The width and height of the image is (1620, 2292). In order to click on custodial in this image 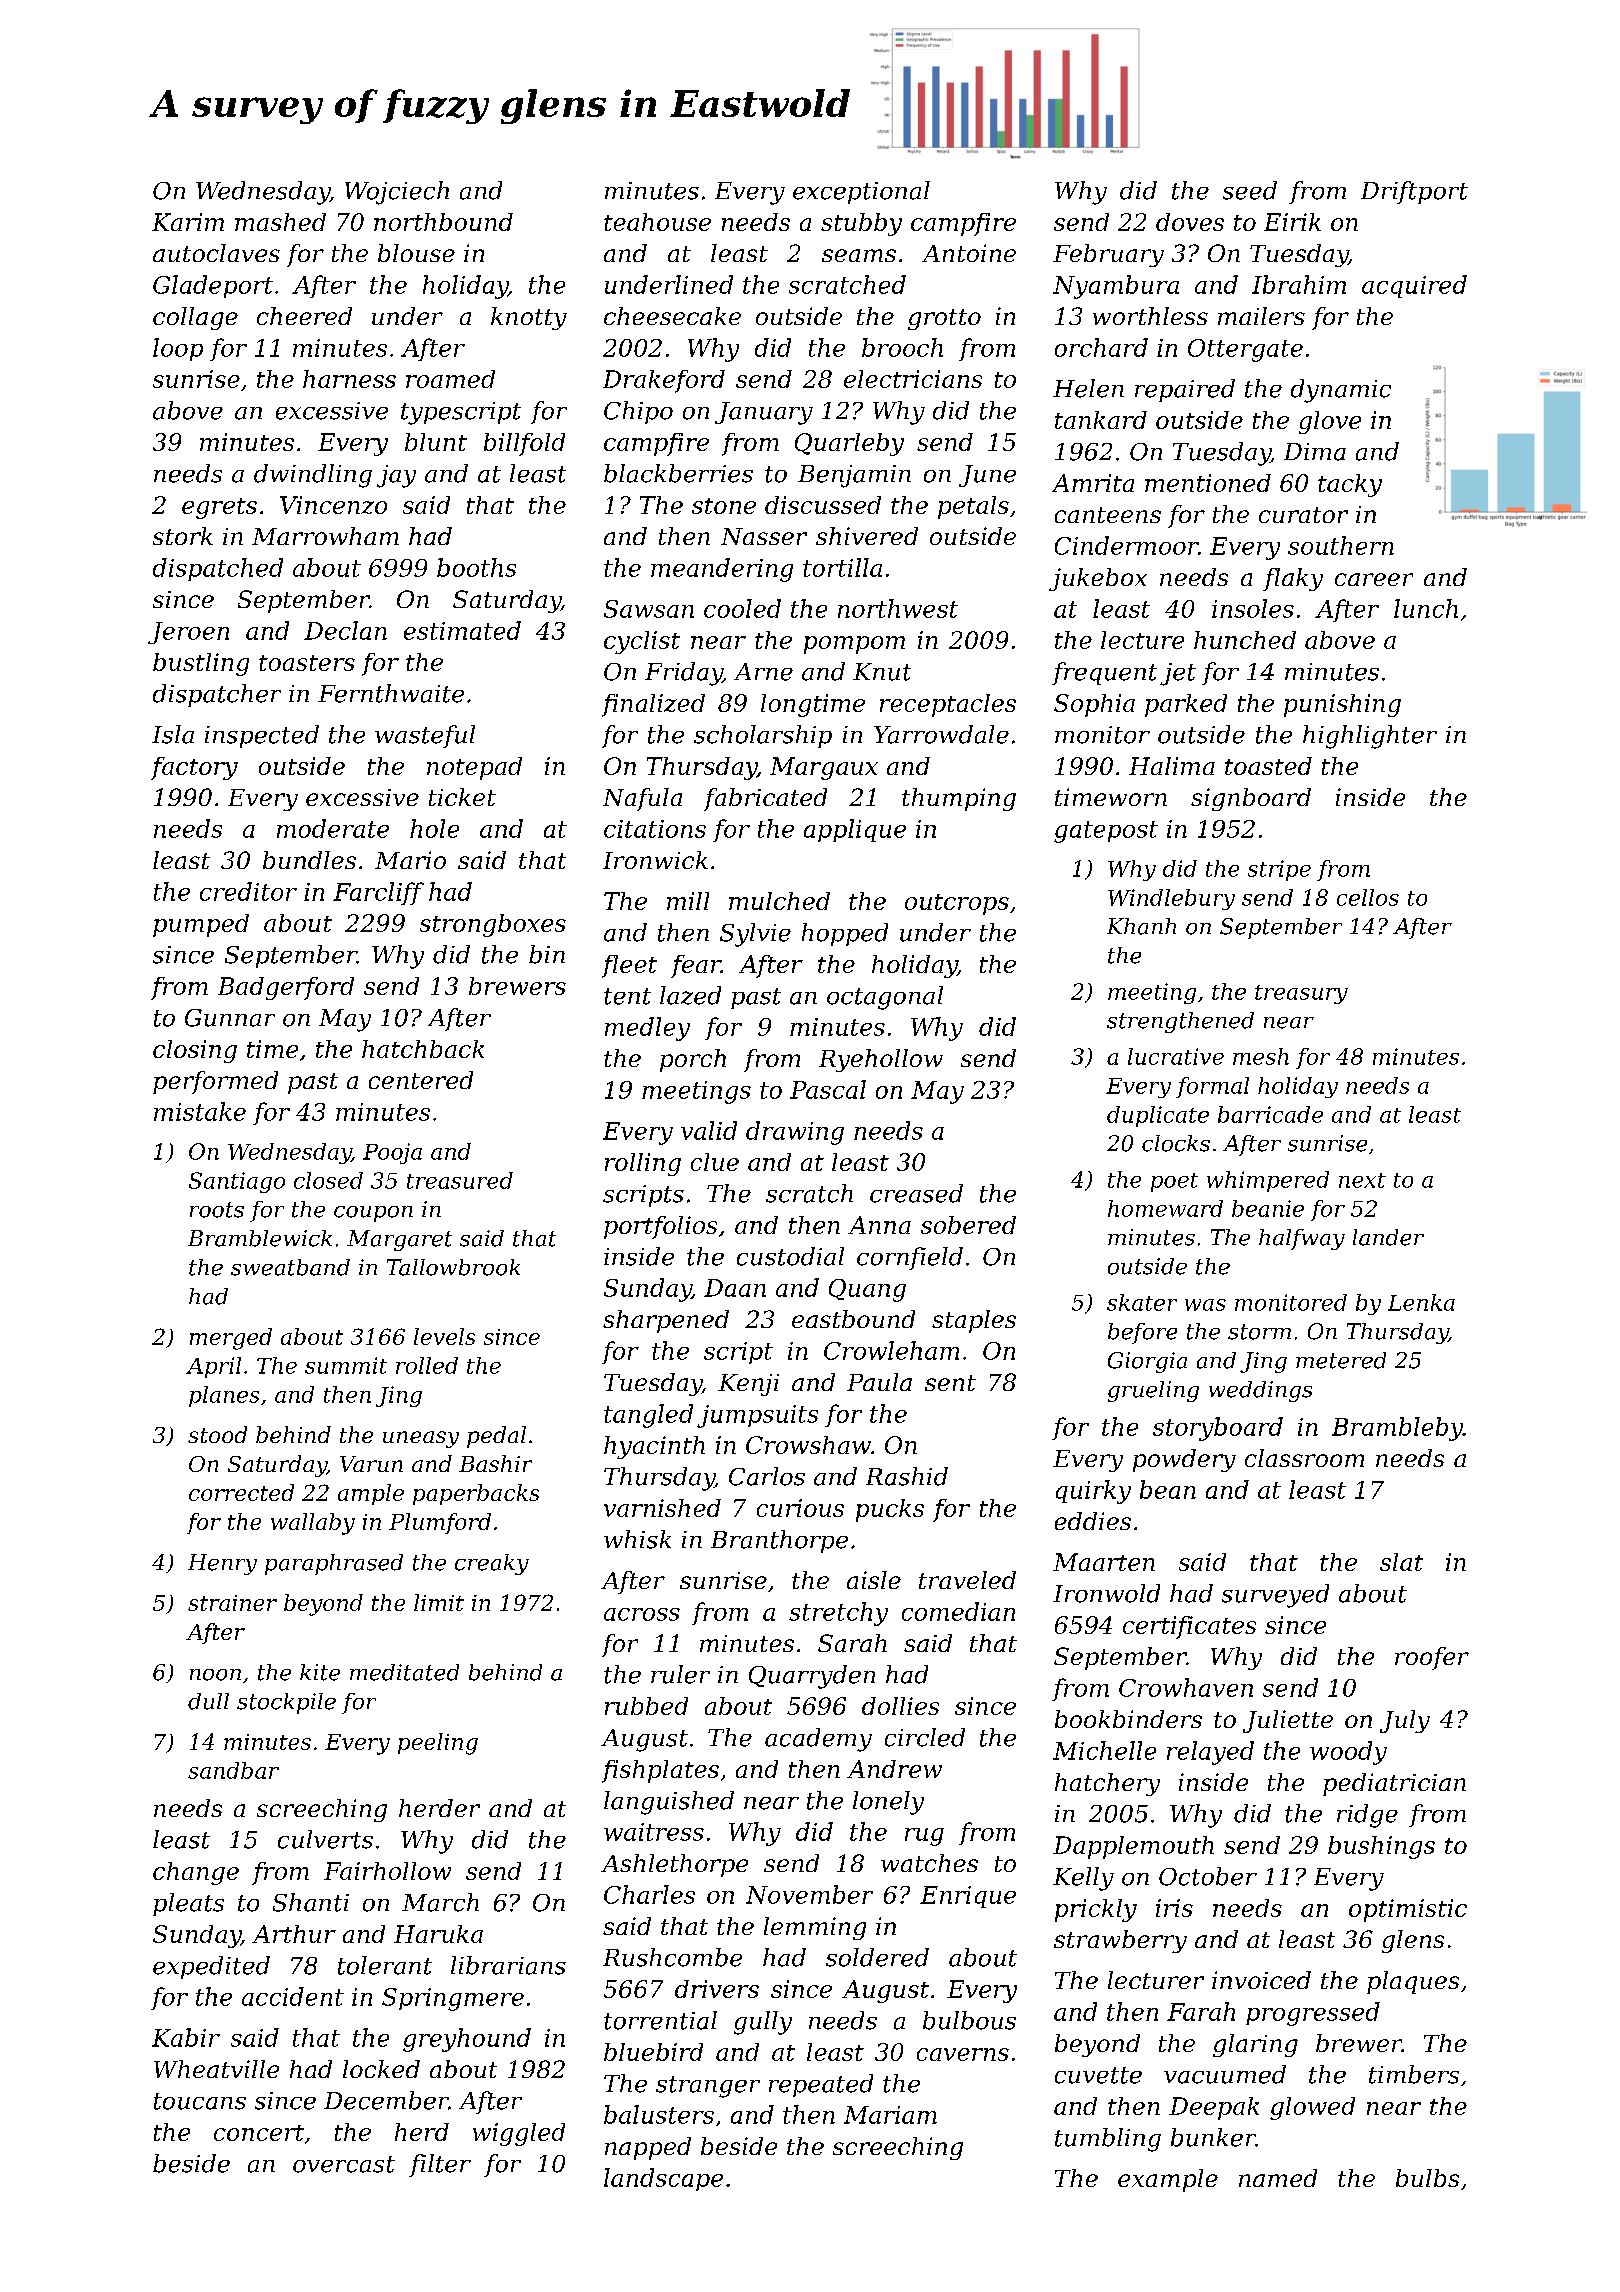, I will do `click(790, 1256)`.
